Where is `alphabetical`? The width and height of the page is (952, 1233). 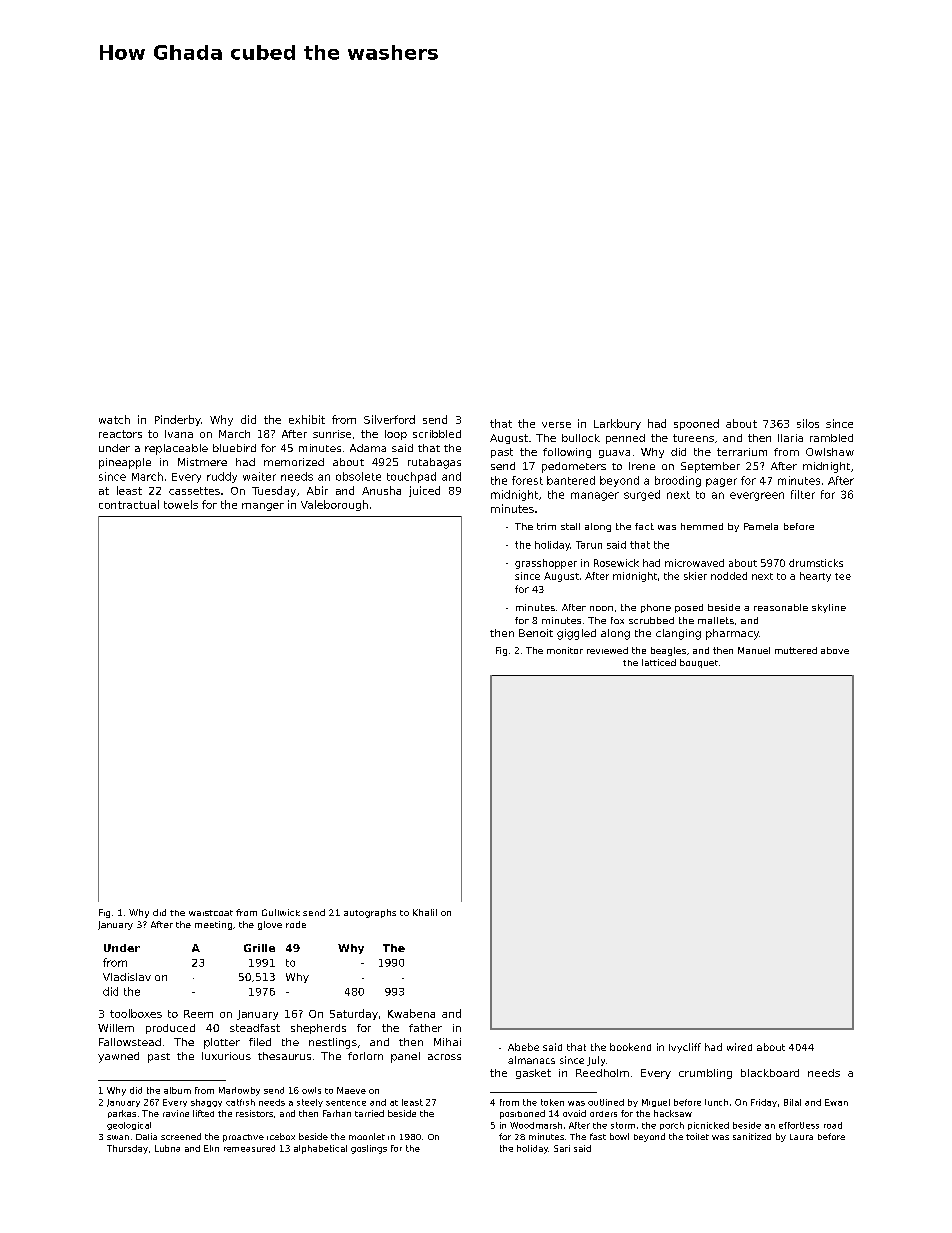
alphabetical is located at coordinates (320, 1149).
